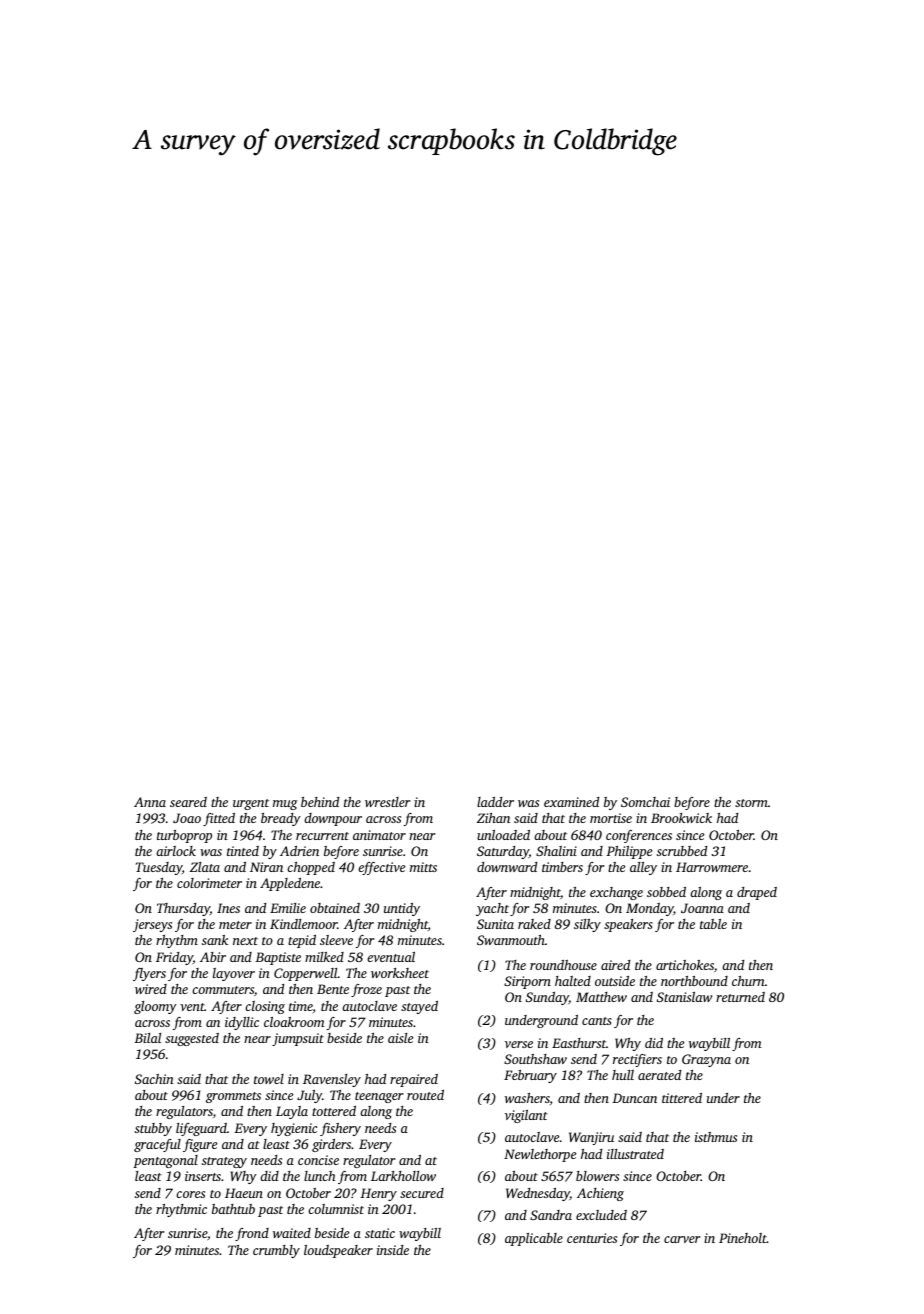 The image size is (924, 1314). Describe the element at coordinates (151, 989) in the page. I see `wired` at that location.
